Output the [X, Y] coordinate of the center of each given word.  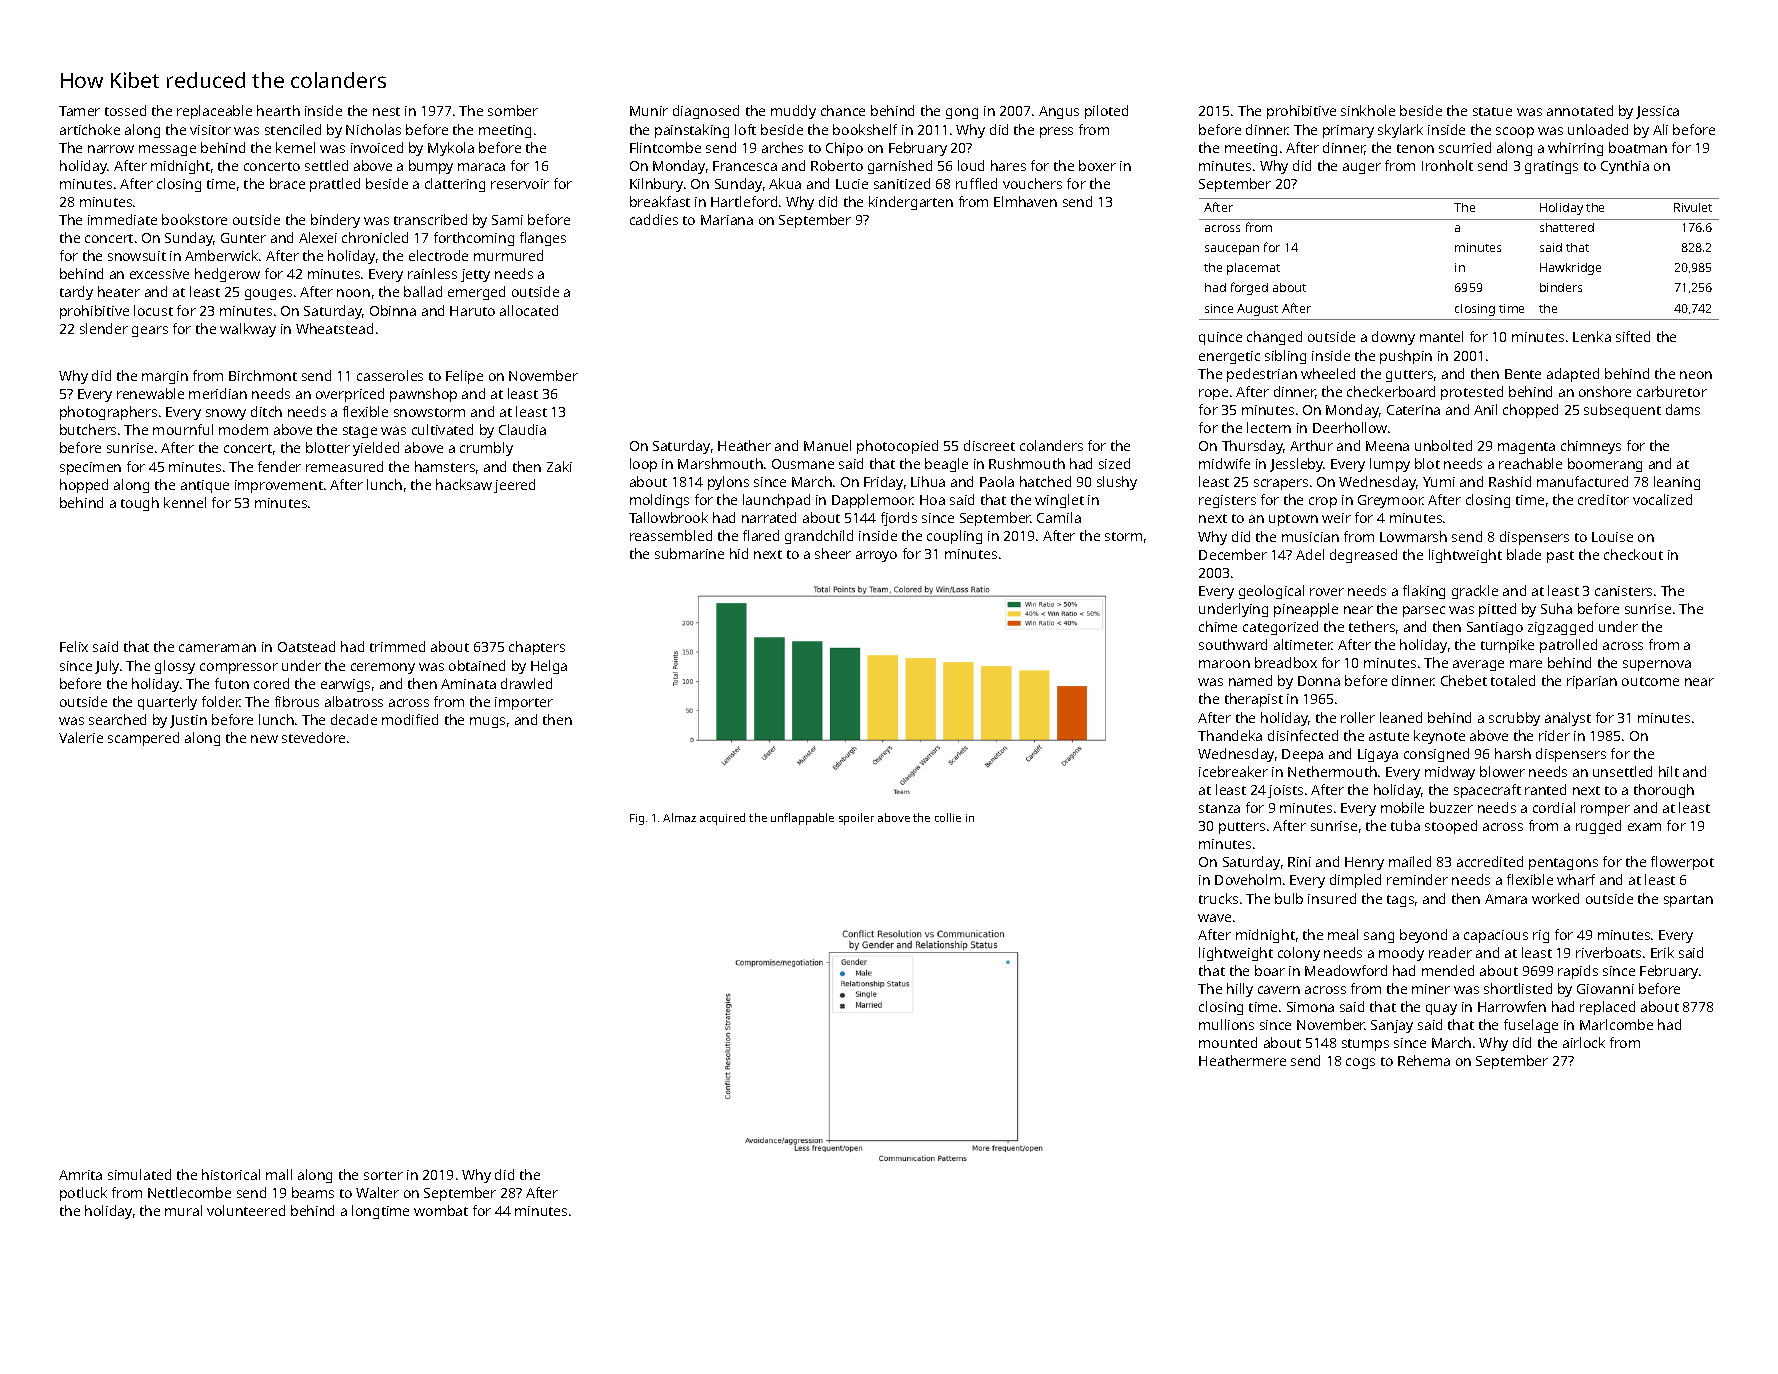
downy [1393, 338]
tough [140, 504]
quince [1220, 338]
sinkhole [1368, 110]
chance [843, 110]
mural [183, 1210]
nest [386, 111]
